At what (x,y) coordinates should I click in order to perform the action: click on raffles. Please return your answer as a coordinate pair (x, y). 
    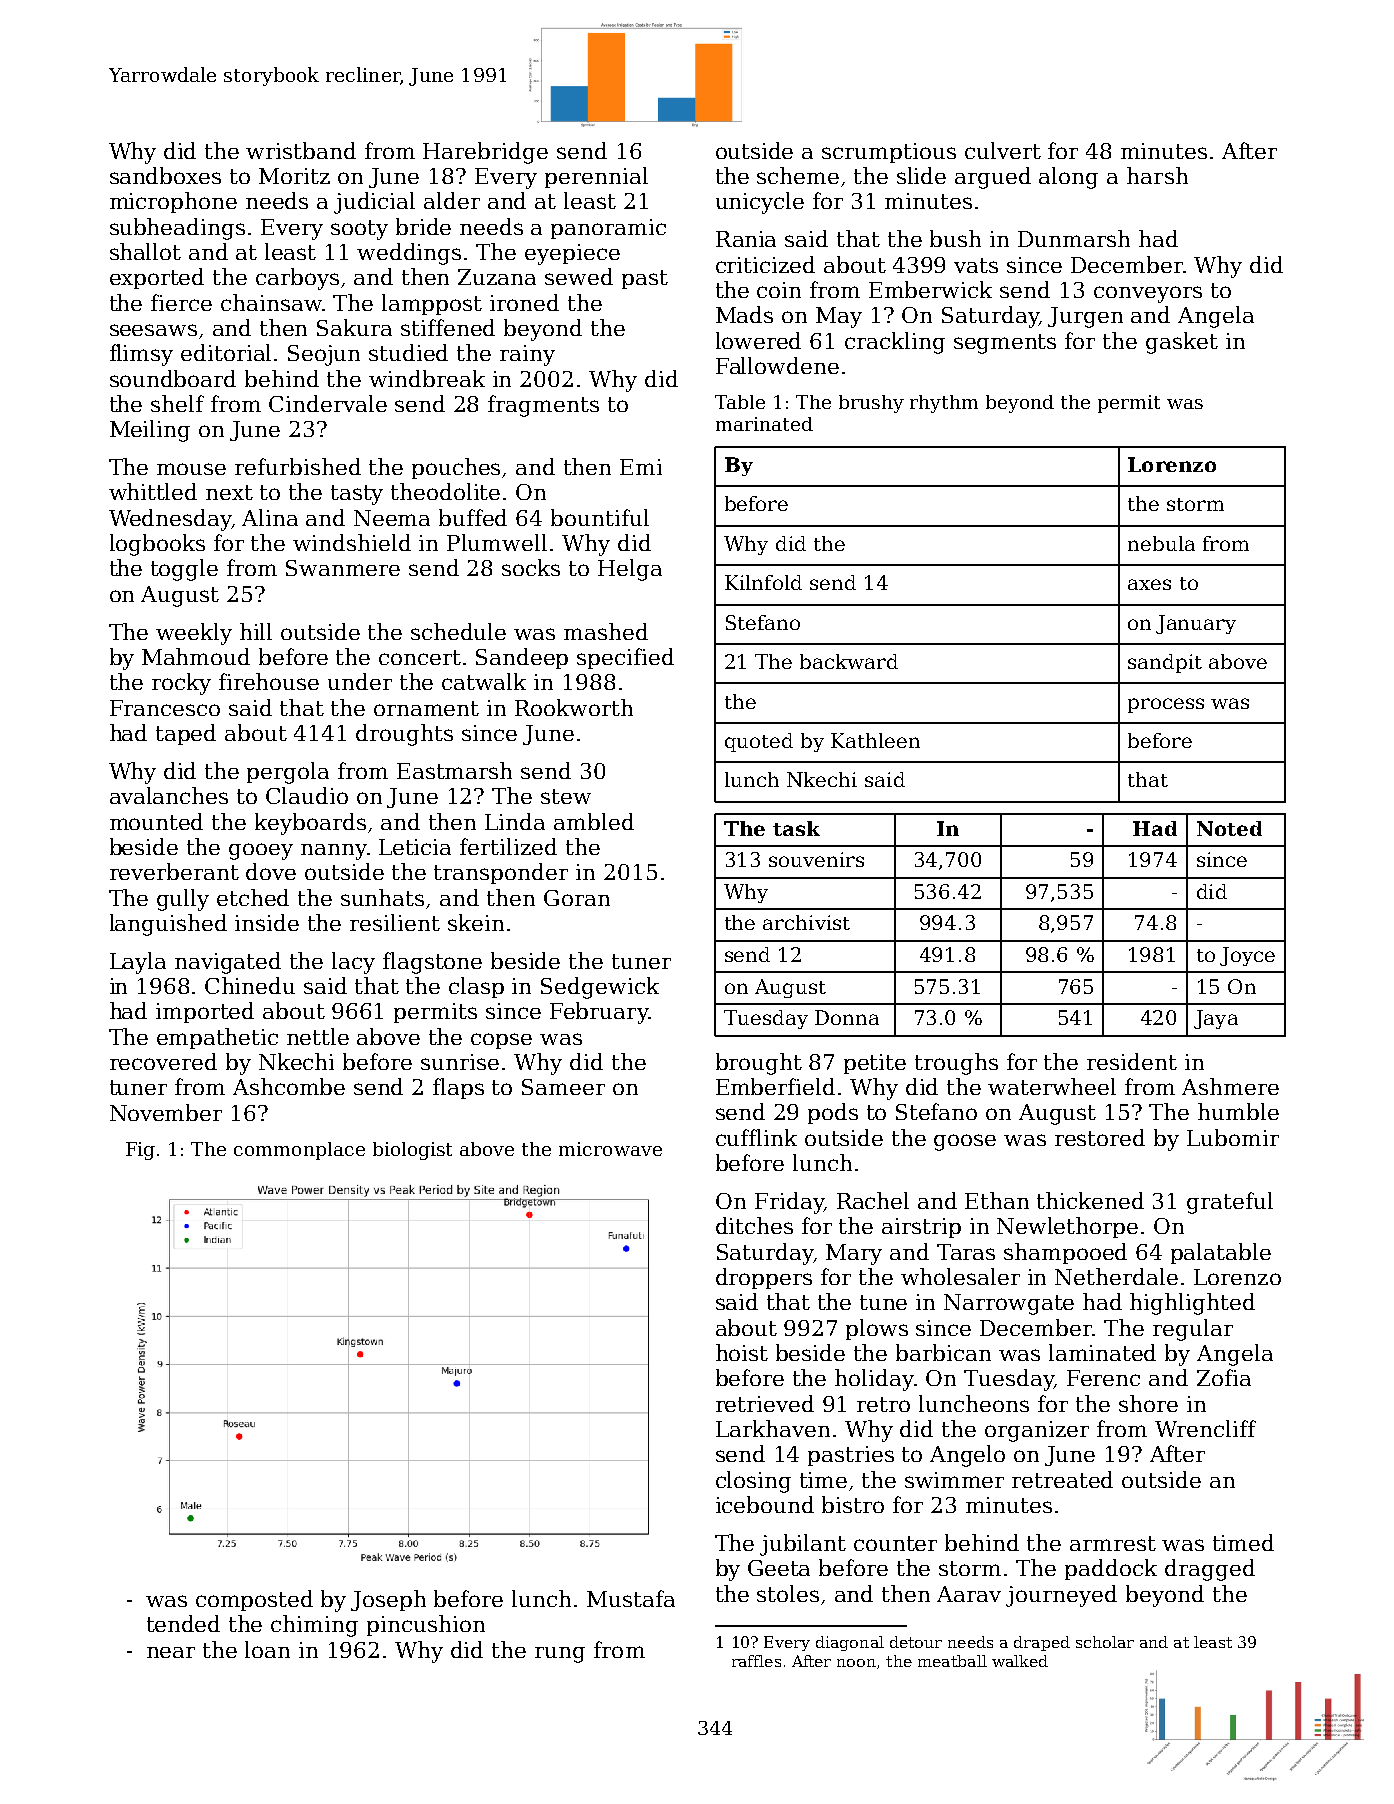
    Looking at the image, I should click on (756, 1661).
